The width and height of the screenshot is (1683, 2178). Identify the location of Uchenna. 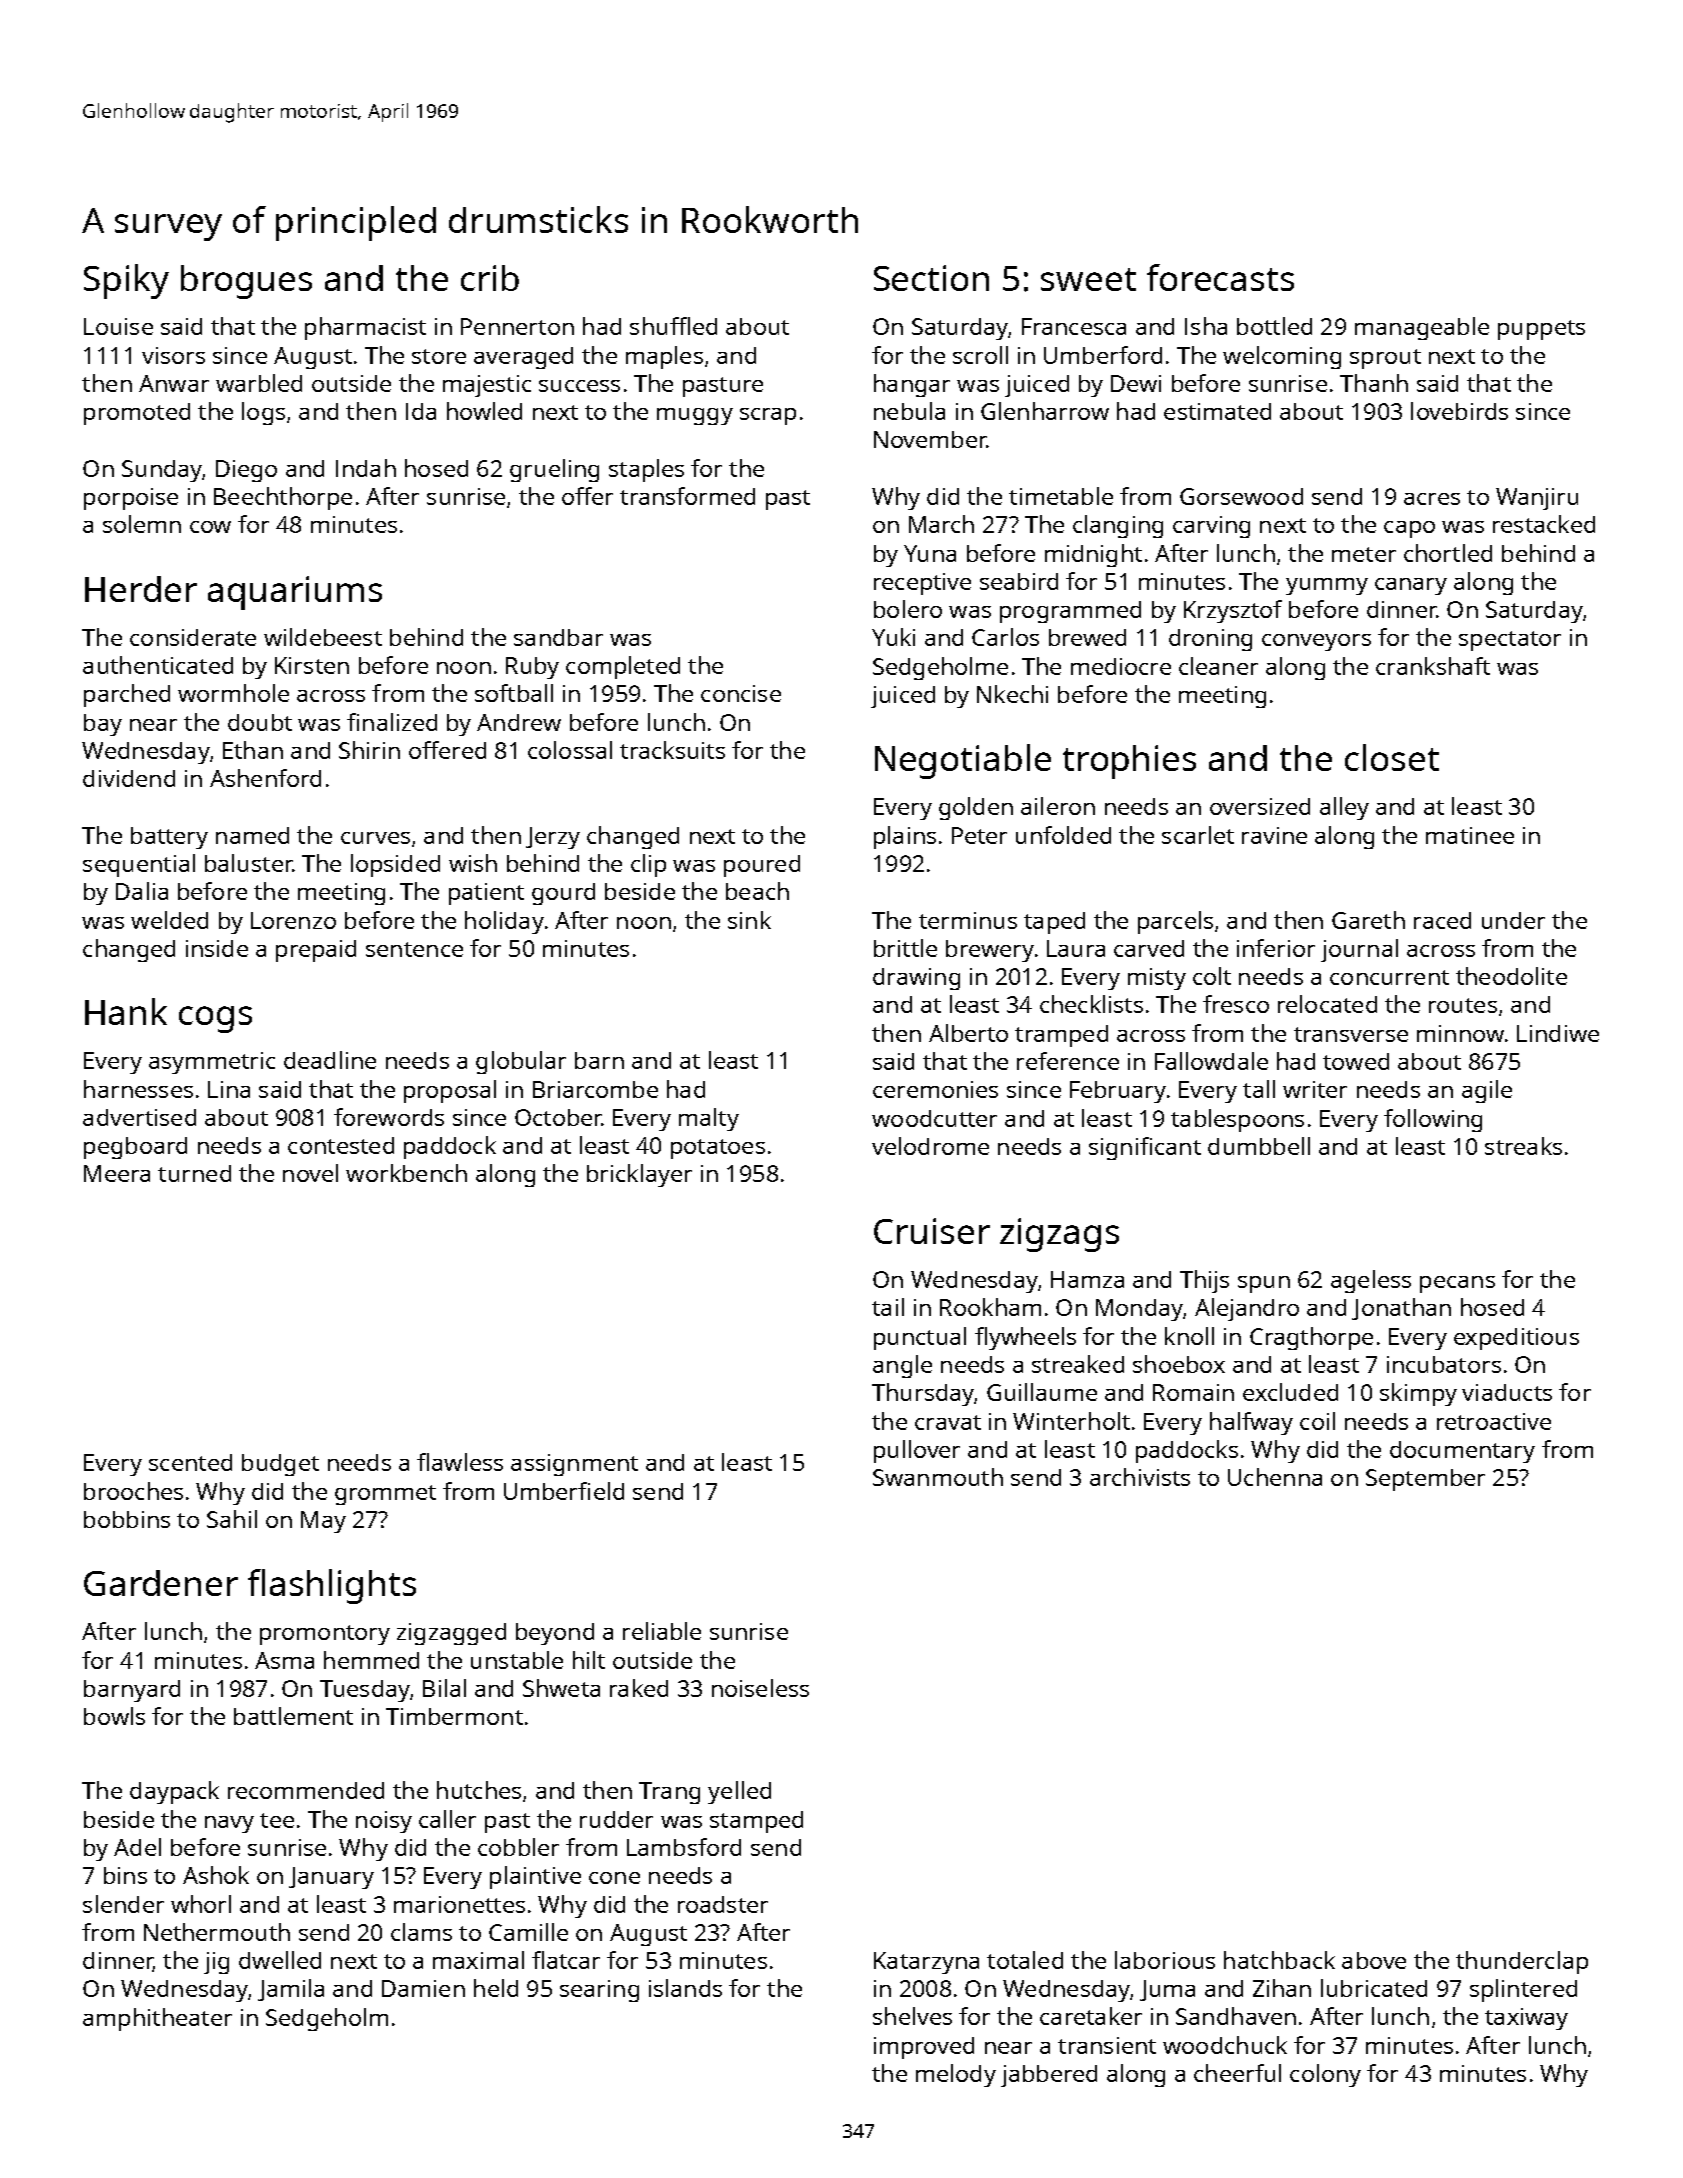
(1275, 1477).
